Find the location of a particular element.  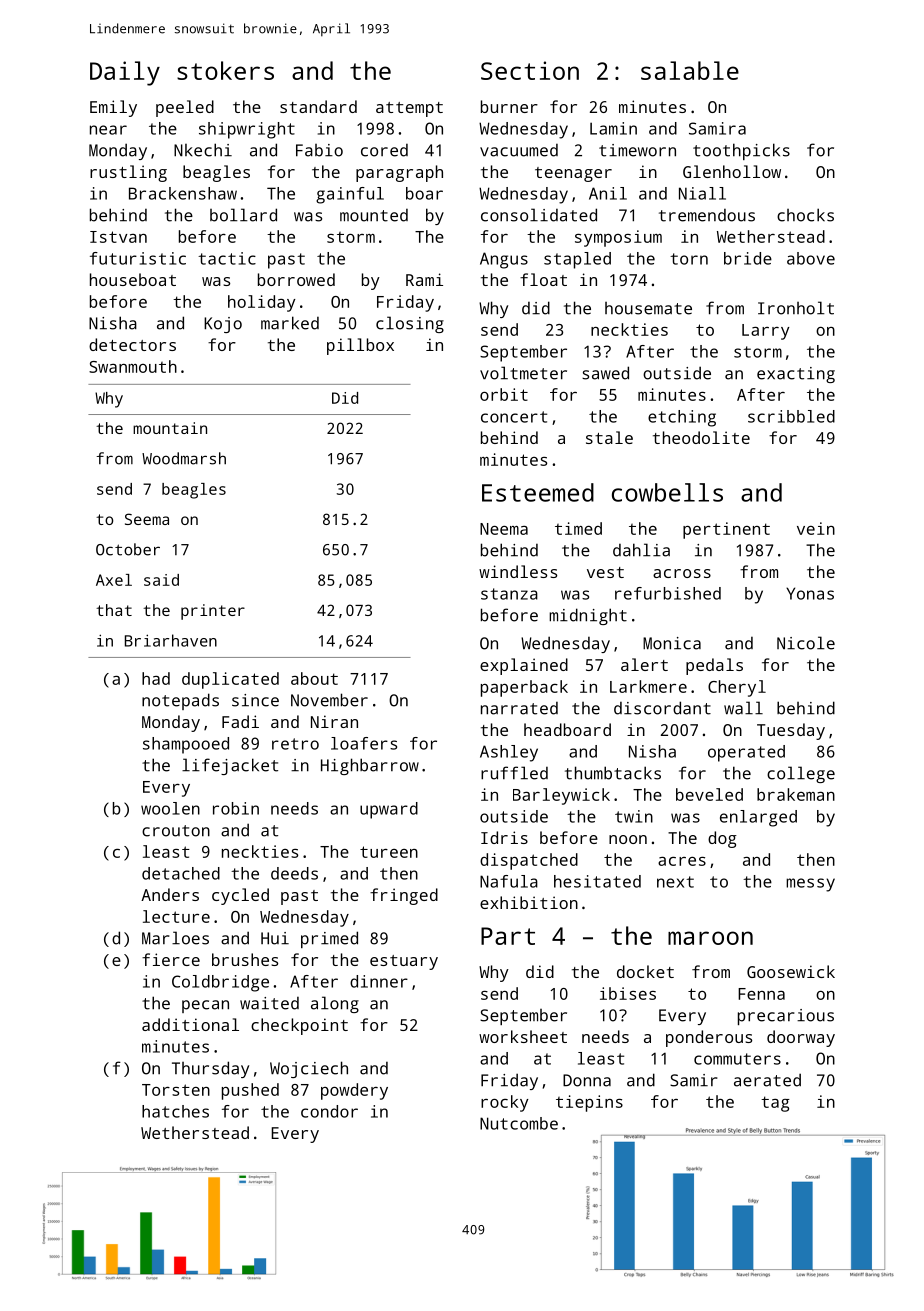

notepads is located at coordinates (180, 701).
